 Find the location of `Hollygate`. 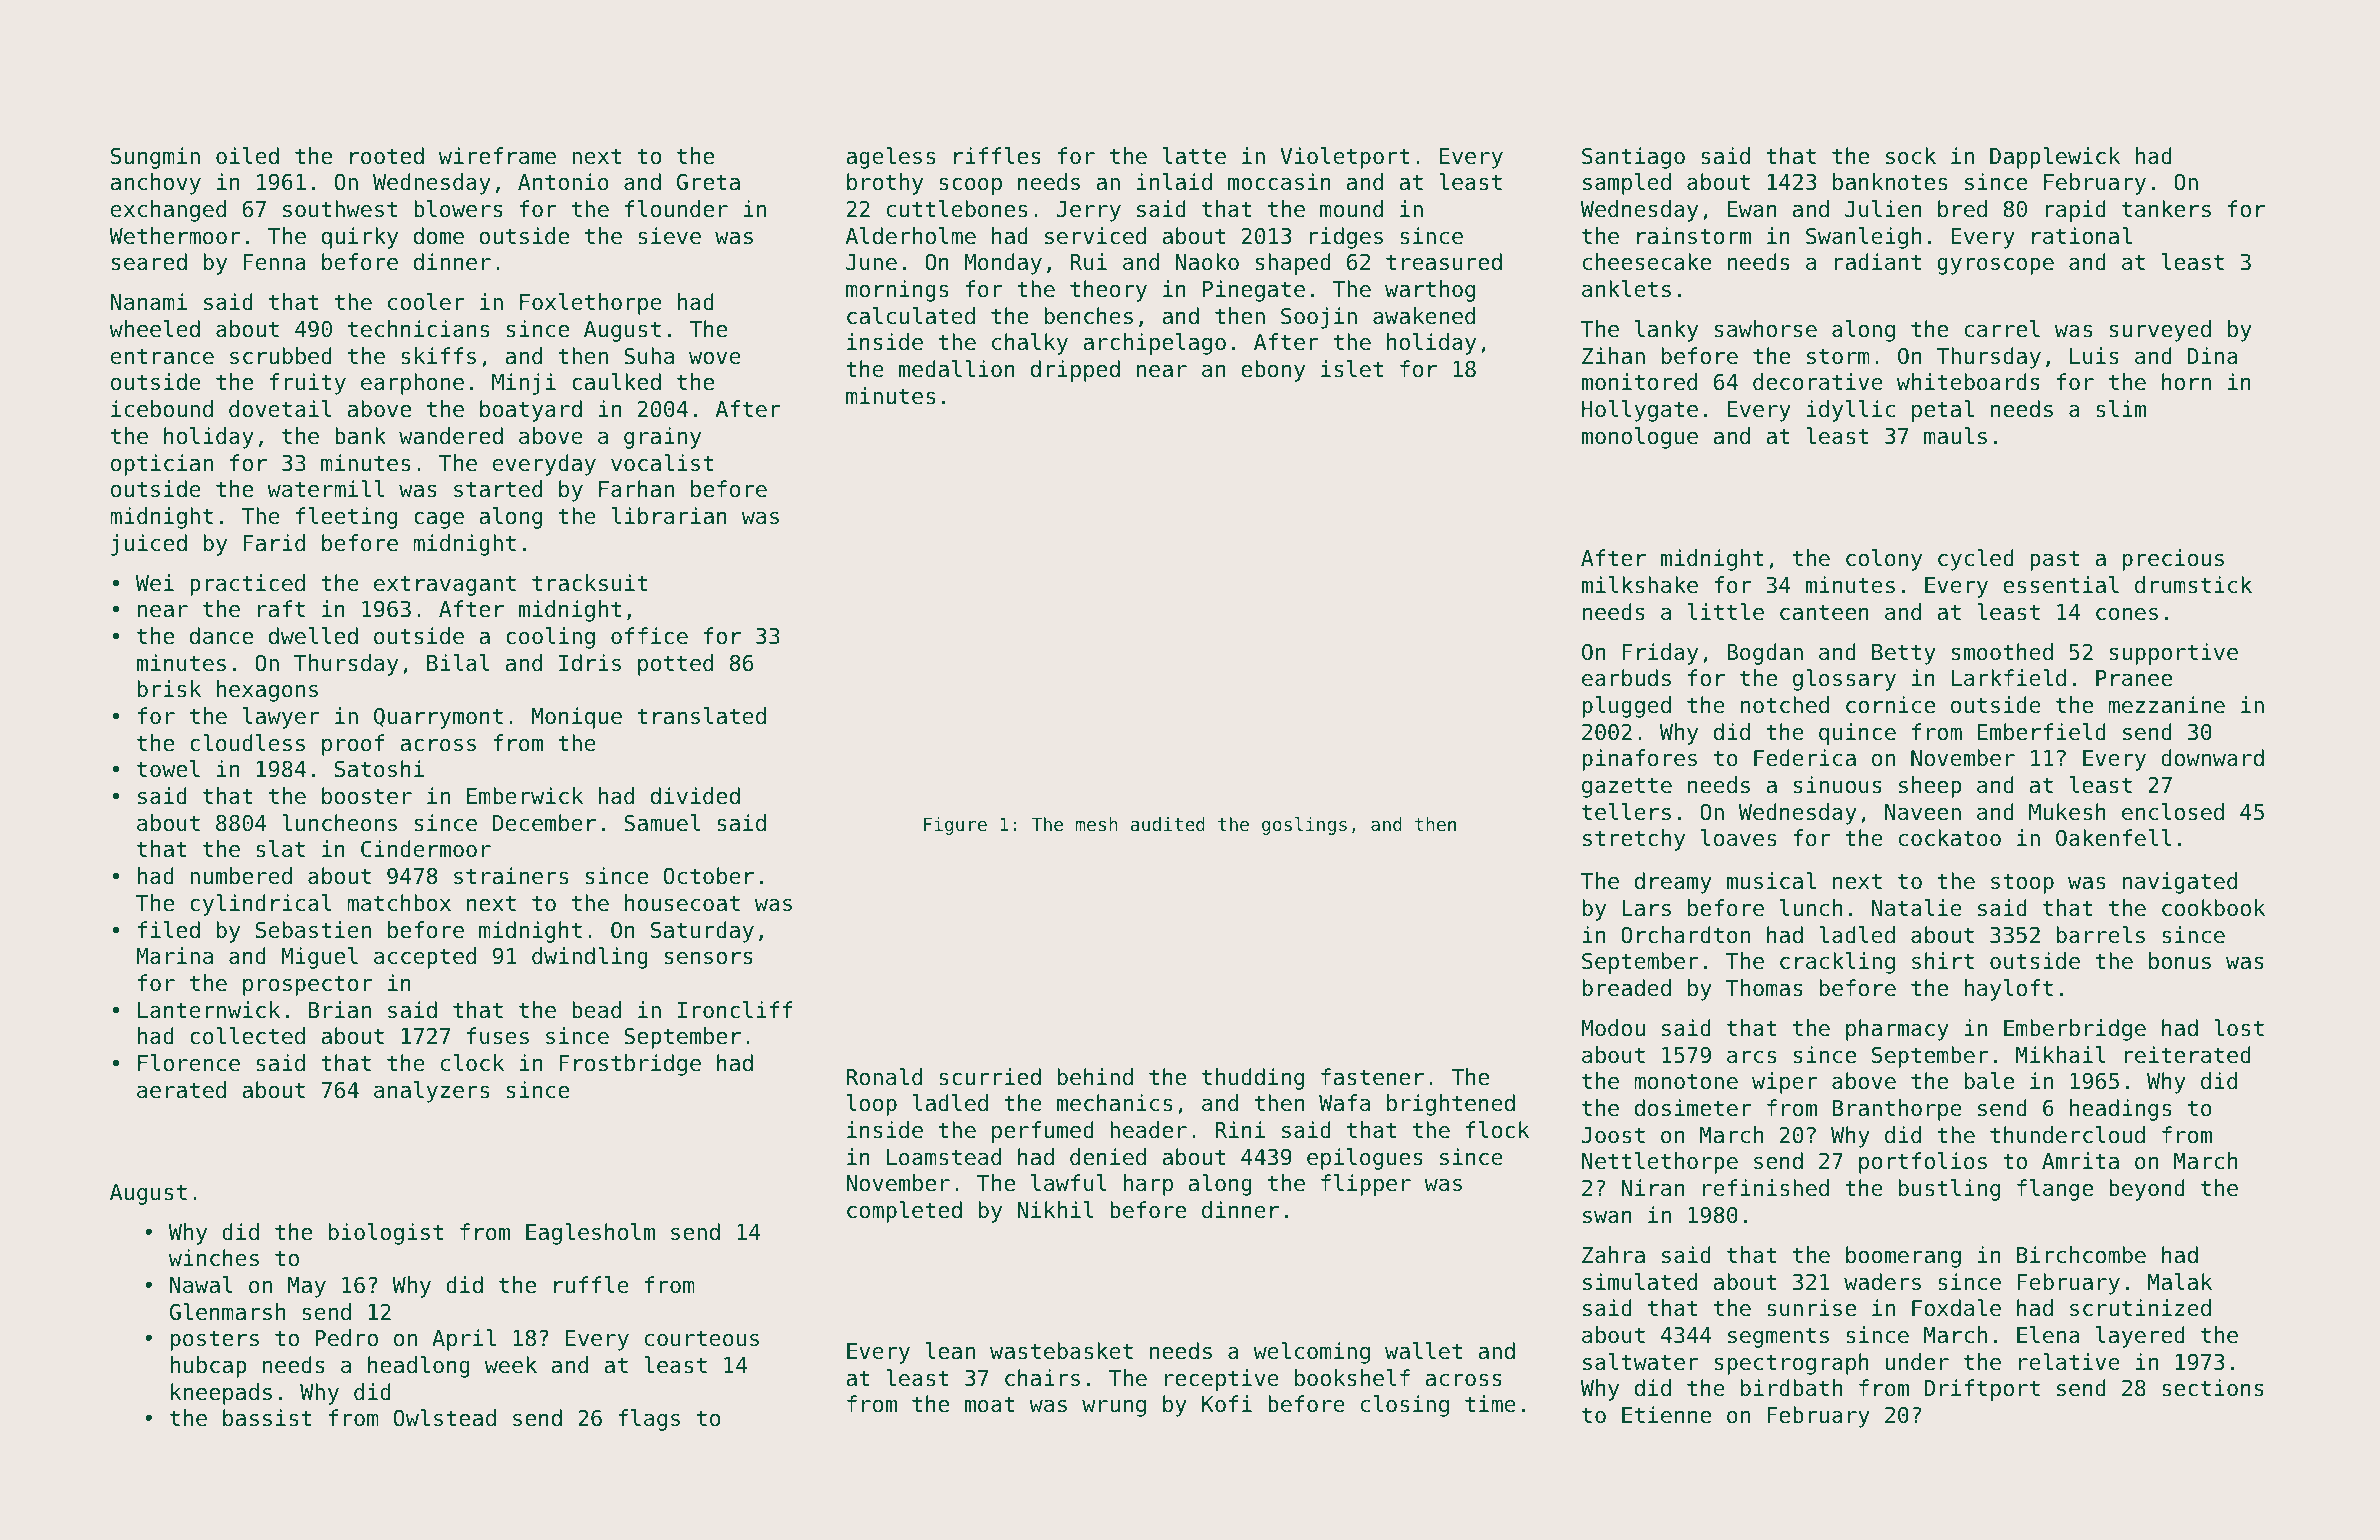

Hollygate is located at coordinates (1640, 411).
